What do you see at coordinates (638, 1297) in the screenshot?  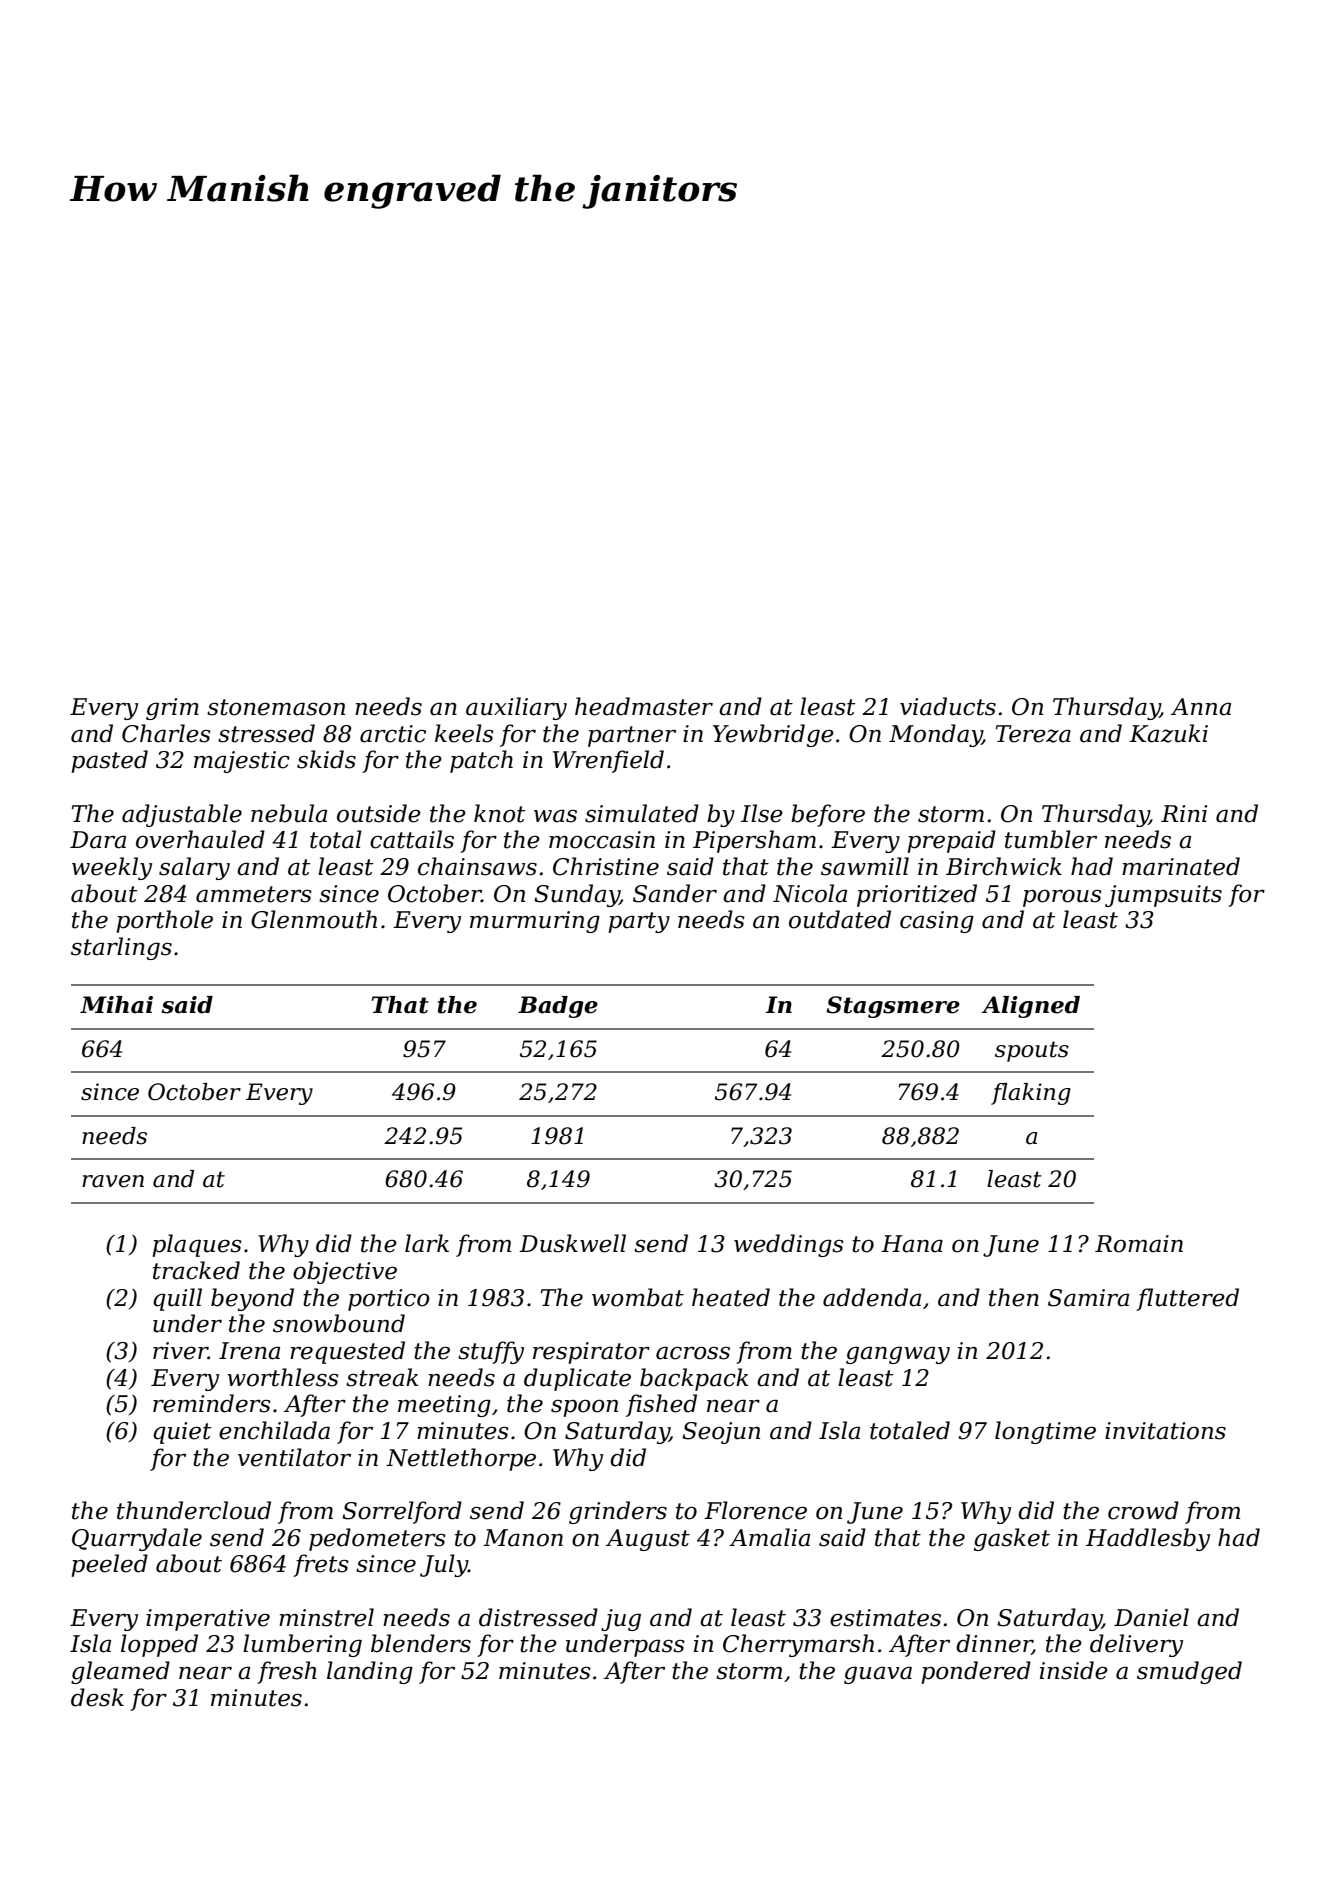 I see `wombat` at bounding box center [638, 1297].
